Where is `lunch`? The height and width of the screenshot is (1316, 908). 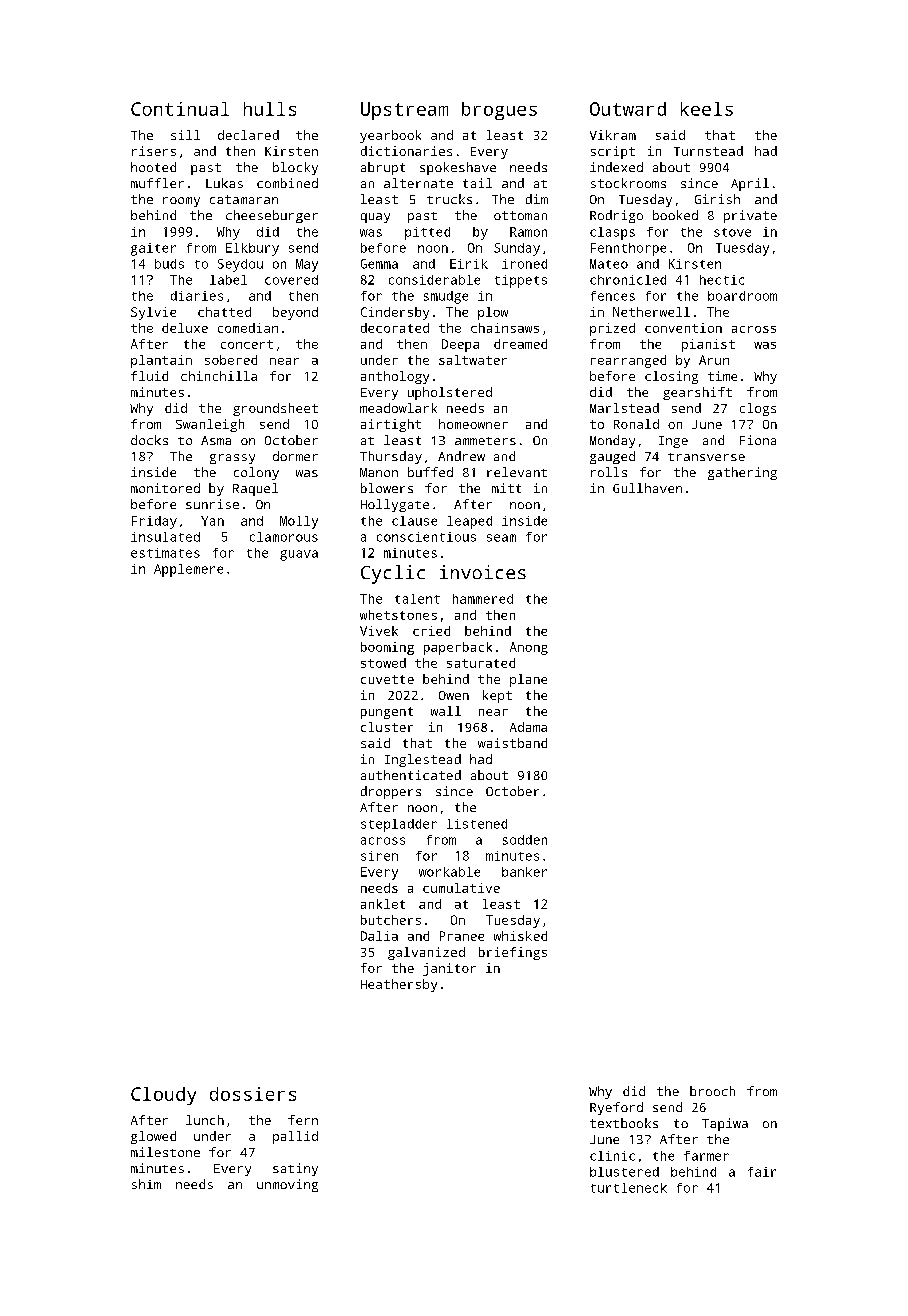 lunch is located at coordinates (205, 1120).
